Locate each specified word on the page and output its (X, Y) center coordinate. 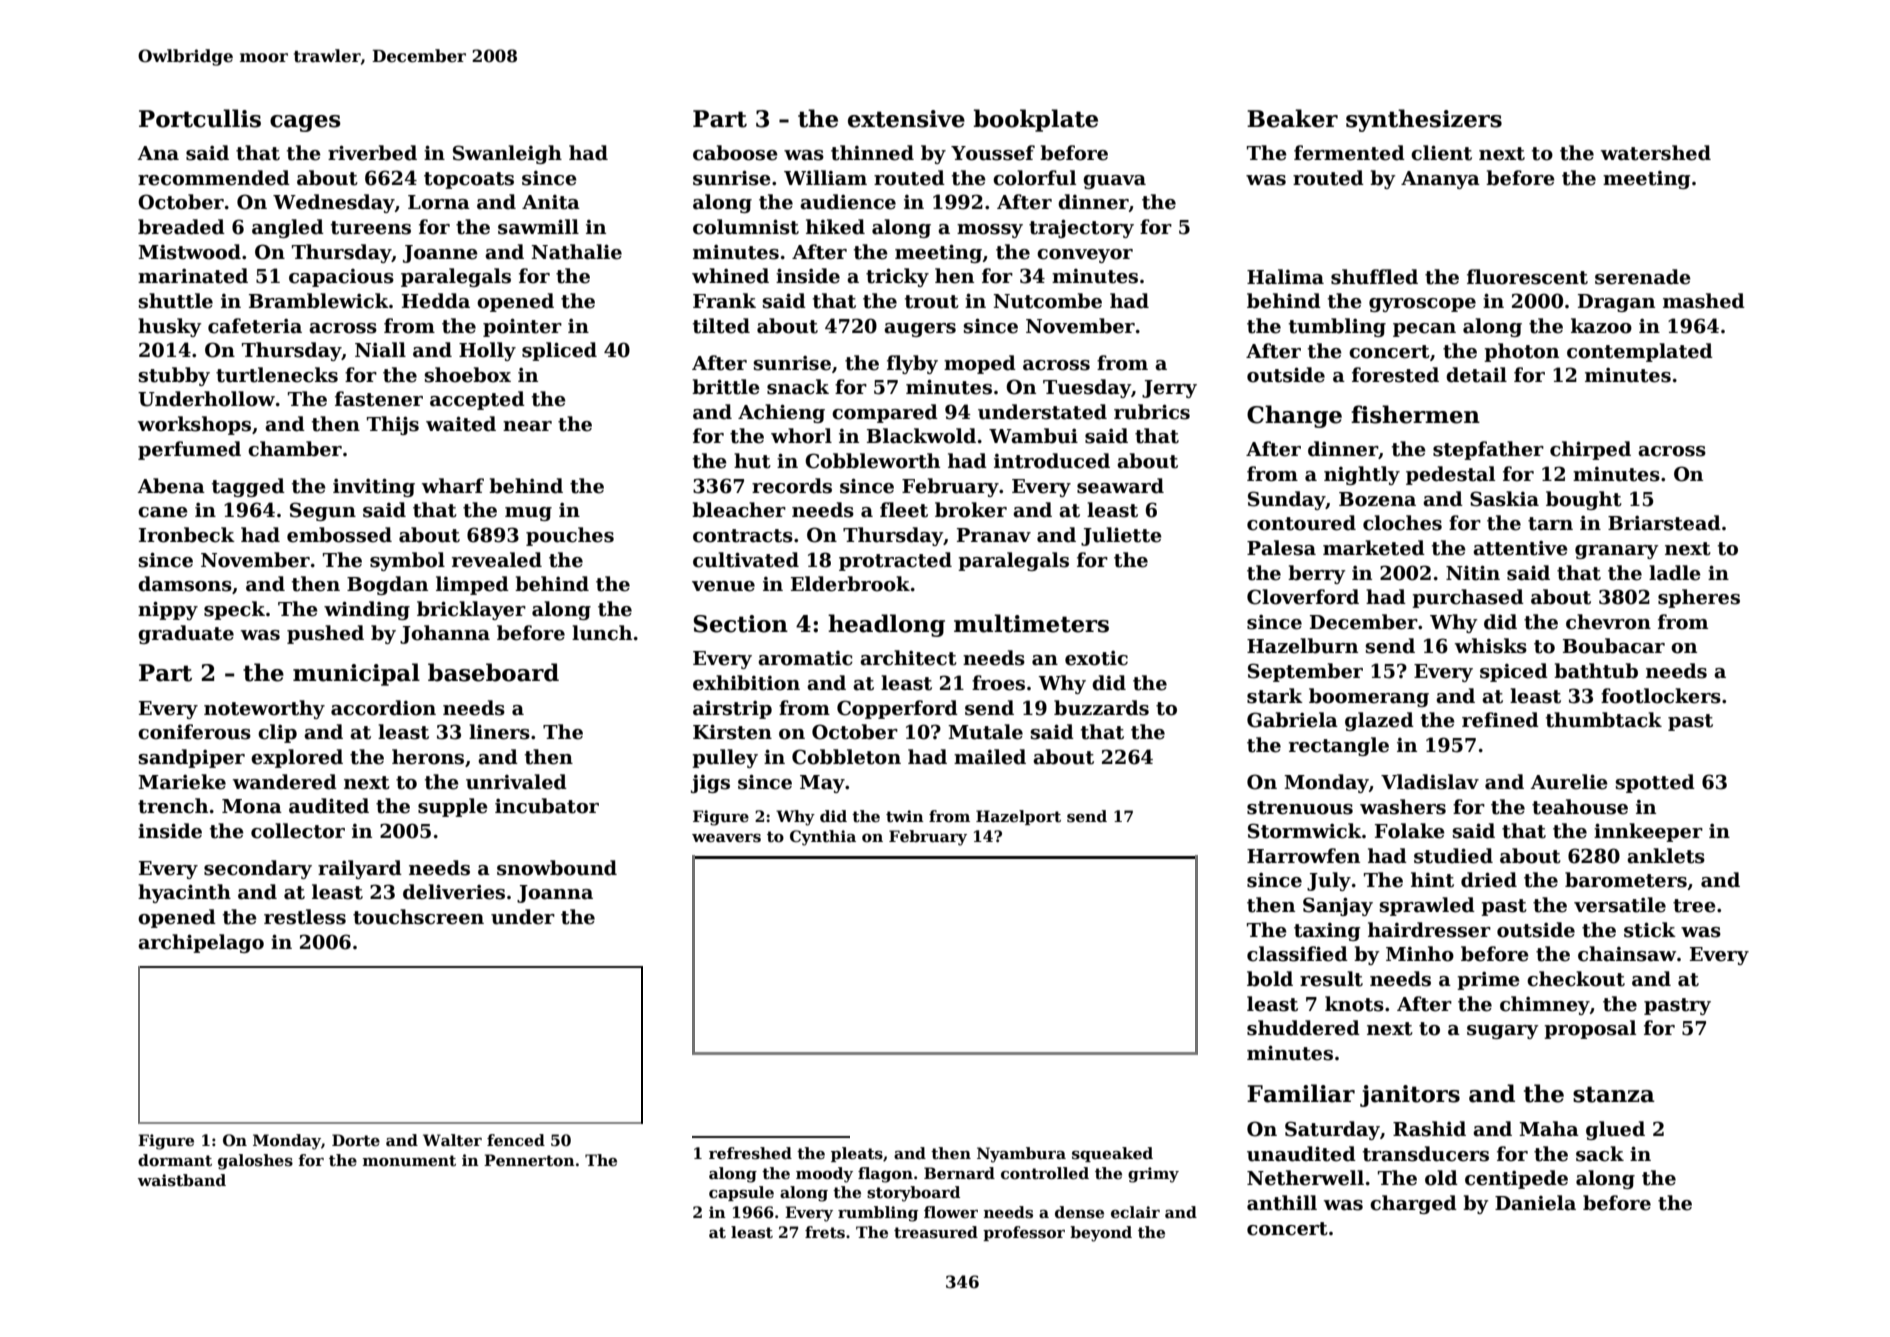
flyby (912, 364)
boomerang (1369, 697)
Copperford (897, 709)
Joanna (555, 894)
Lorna (439, 202)
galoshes (255, 1162)
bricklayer (471, 610)
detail (1476, 375)
